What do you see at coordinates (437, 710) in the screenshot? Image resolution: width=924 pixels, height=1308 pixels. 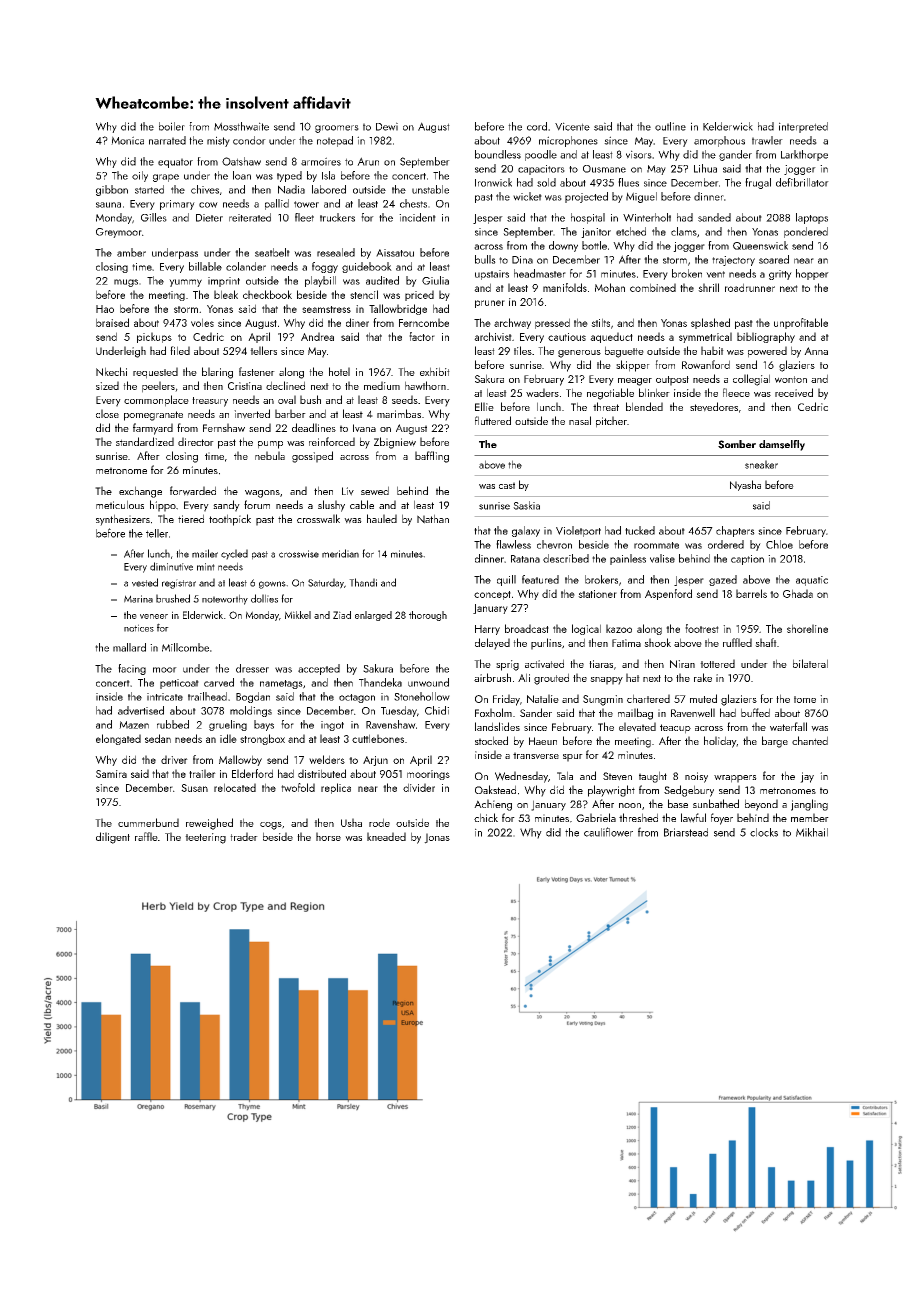 I see `Chidi` at bounding box center [437, 710].
